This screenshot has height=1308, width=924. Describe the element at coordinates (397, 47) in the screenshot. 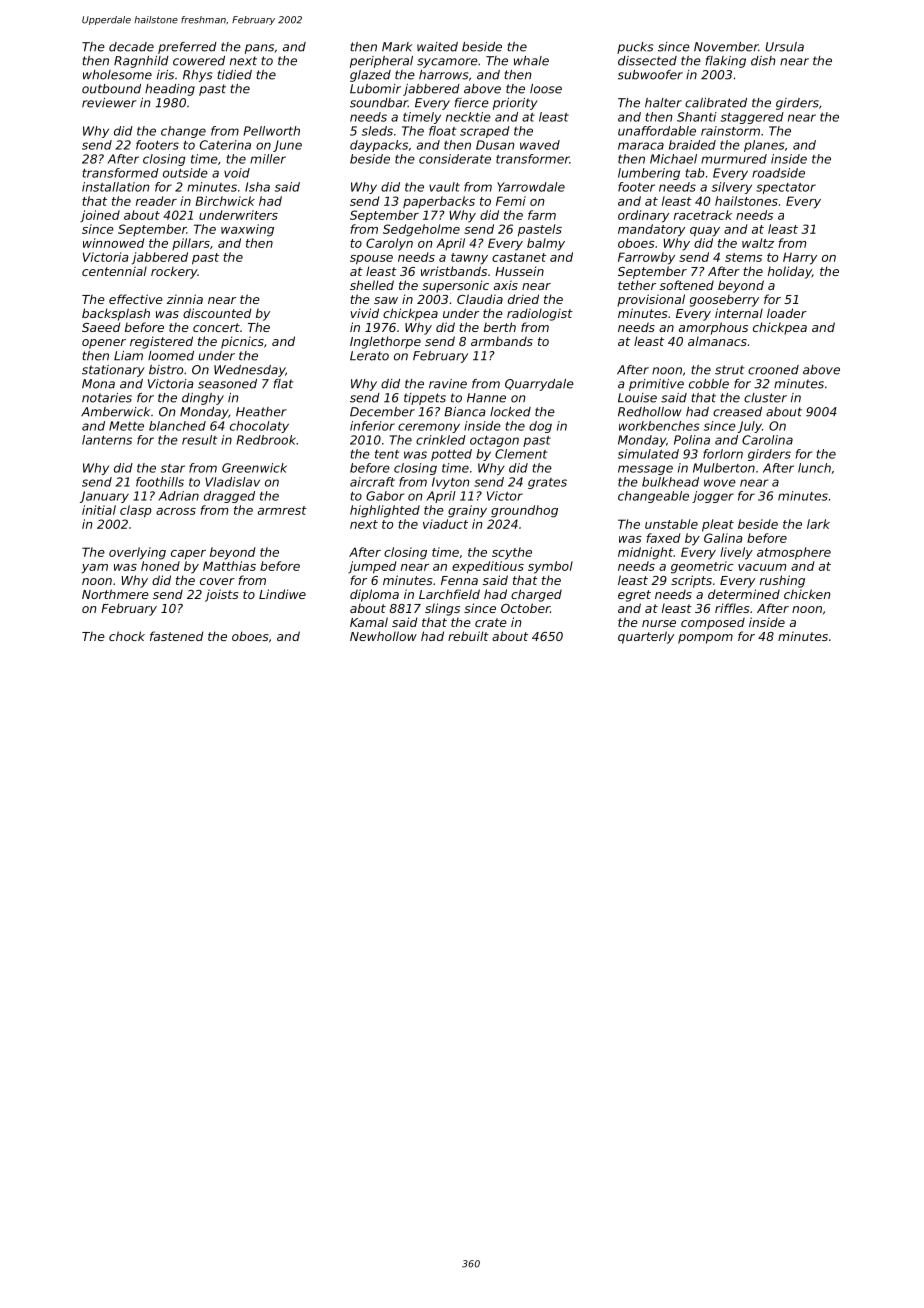

I see `Mark` at that location.
